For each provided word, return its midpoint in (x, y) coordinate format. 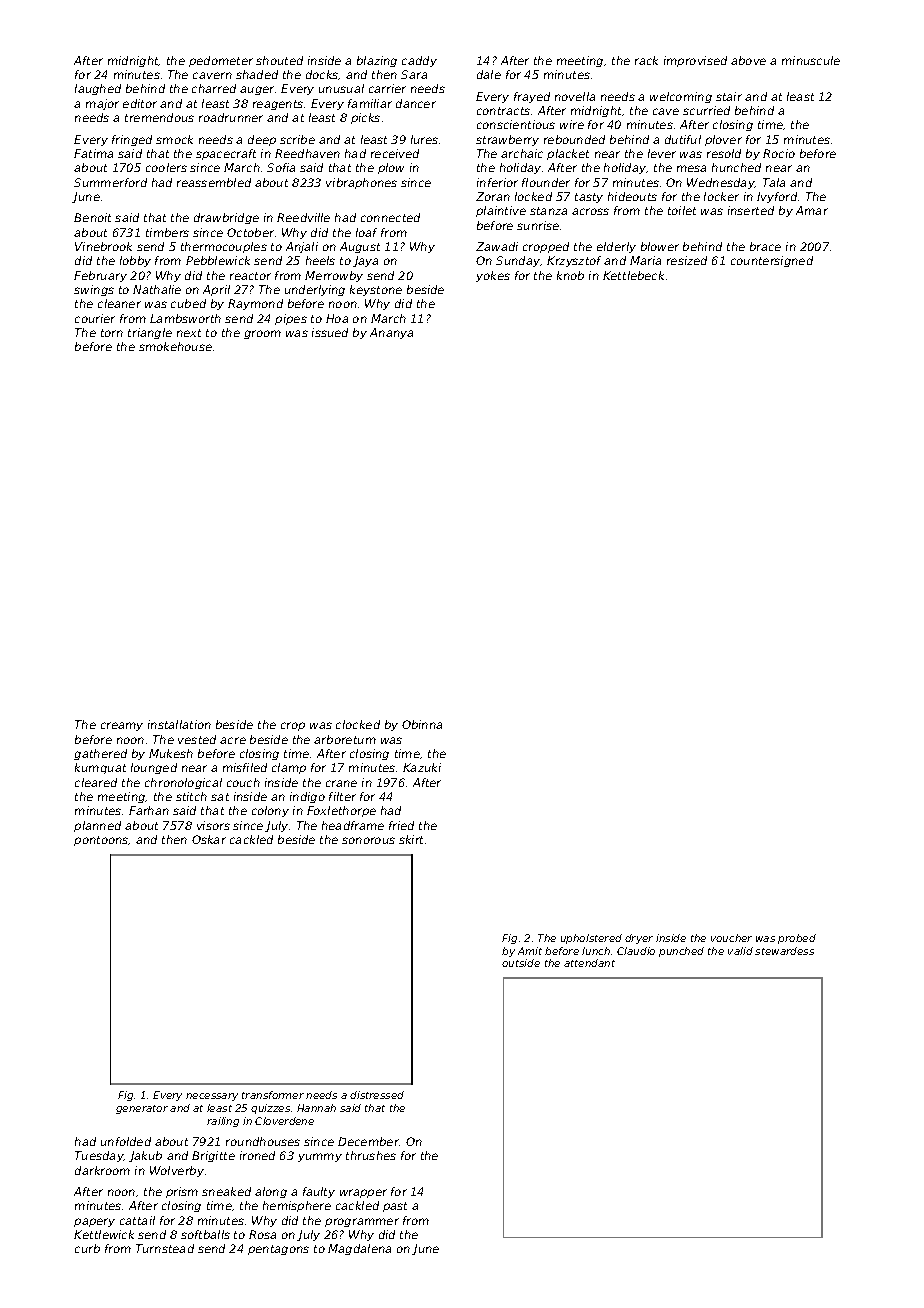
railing (223, 1122)
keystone (376, 290)
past (395, 1207)
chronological (183, 783)
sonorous (368, 840)
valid (740, 951)
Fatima (93, 153)
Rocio (779, 153)
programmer (362, 1222)
